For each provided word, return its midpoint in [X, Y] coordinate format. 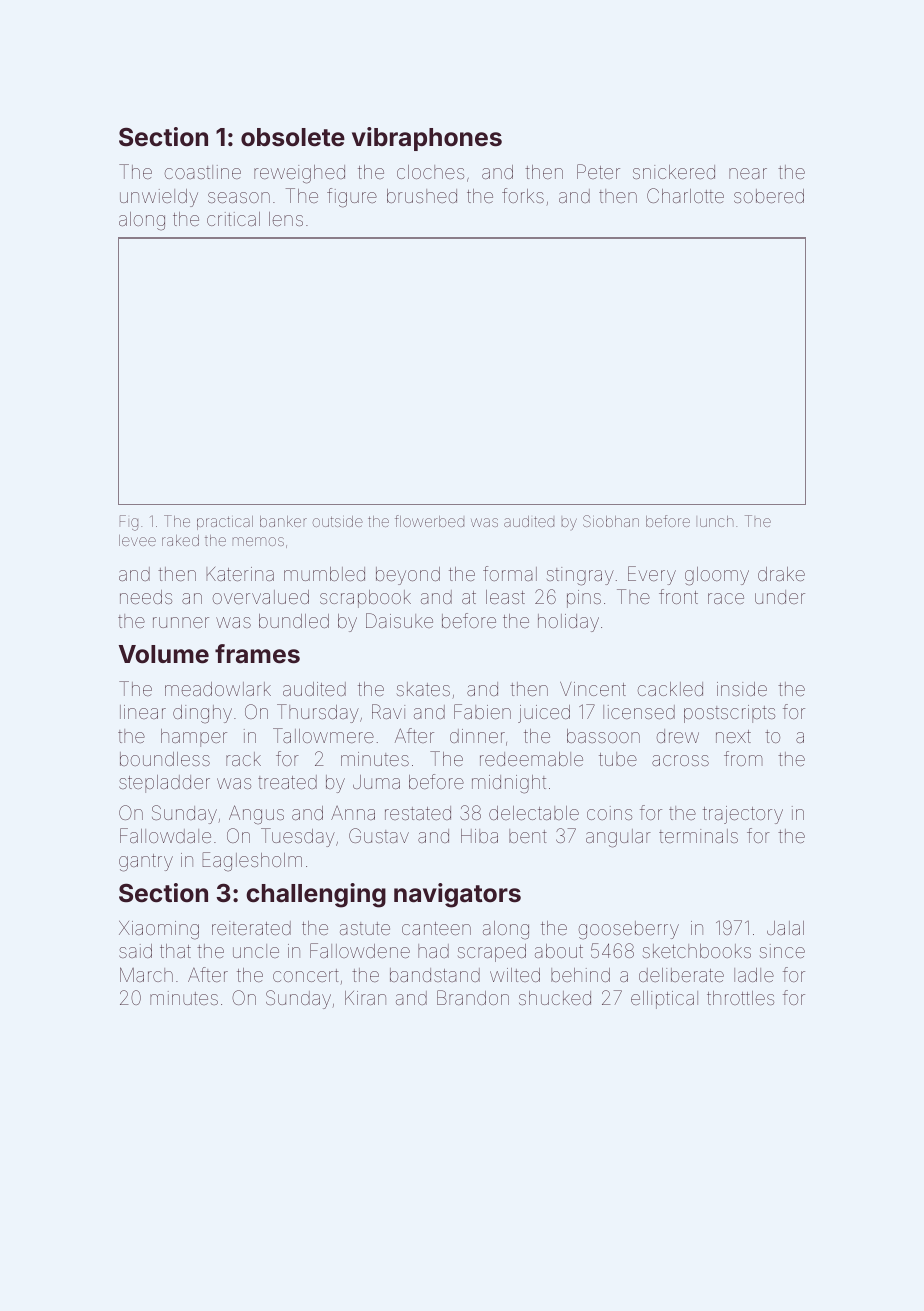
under [780, 597]
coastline [203, 172]
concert [306, 975]
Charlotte [685, 195]
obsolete [293, 137]
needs [146, 597]
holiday [568, 623]
